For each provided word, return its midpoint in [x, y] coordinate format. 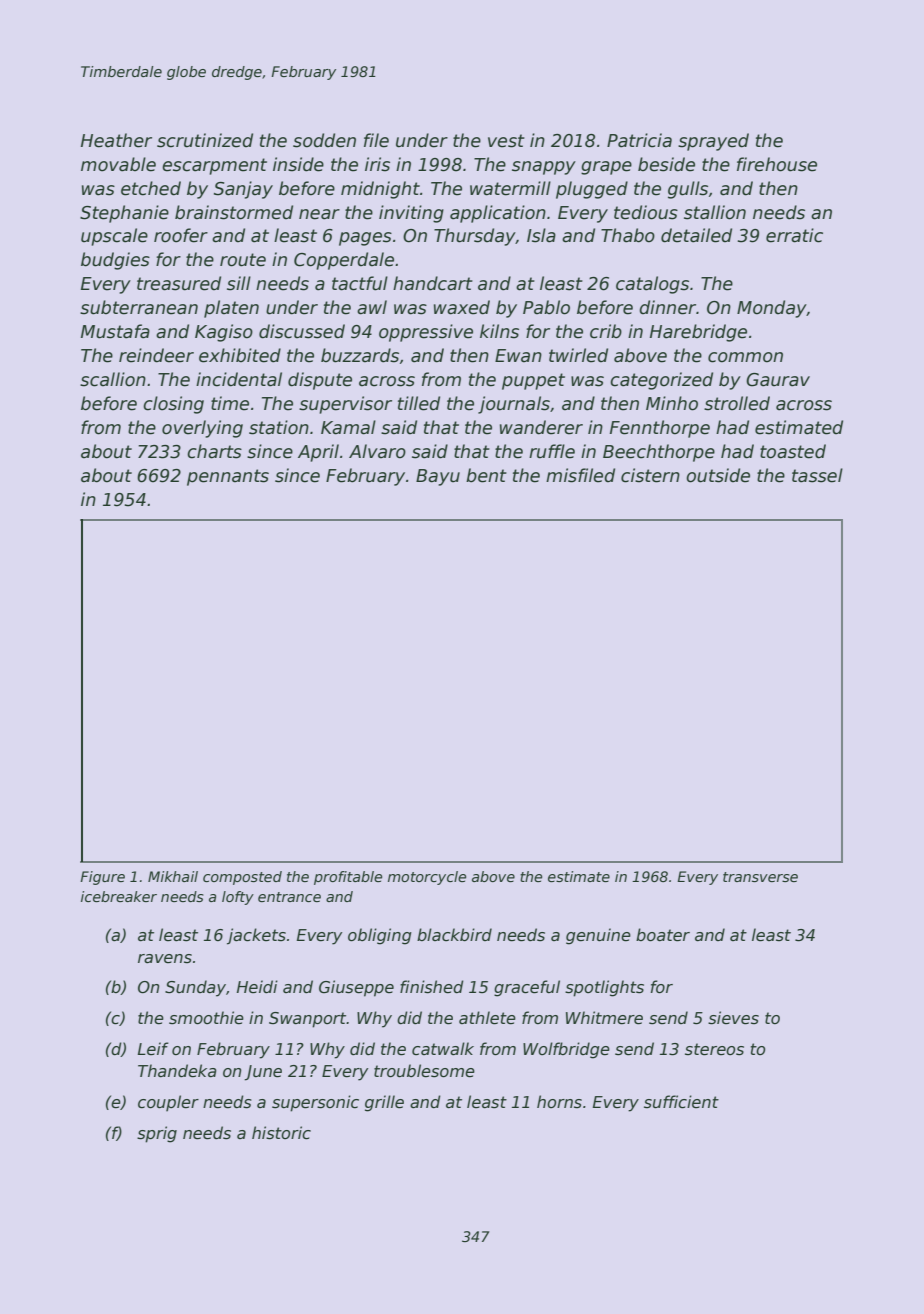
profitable [348, 878]
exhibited [240, 355]
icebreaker [119, 896]
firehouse [777, 164]
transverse [760, 877]
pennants [228, 477]
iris [377, 164]
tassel [817, 475]
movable [118, 164]
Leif [153, 1048]
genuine [598, 936]
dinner [667, 307]
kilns [499, 331]
